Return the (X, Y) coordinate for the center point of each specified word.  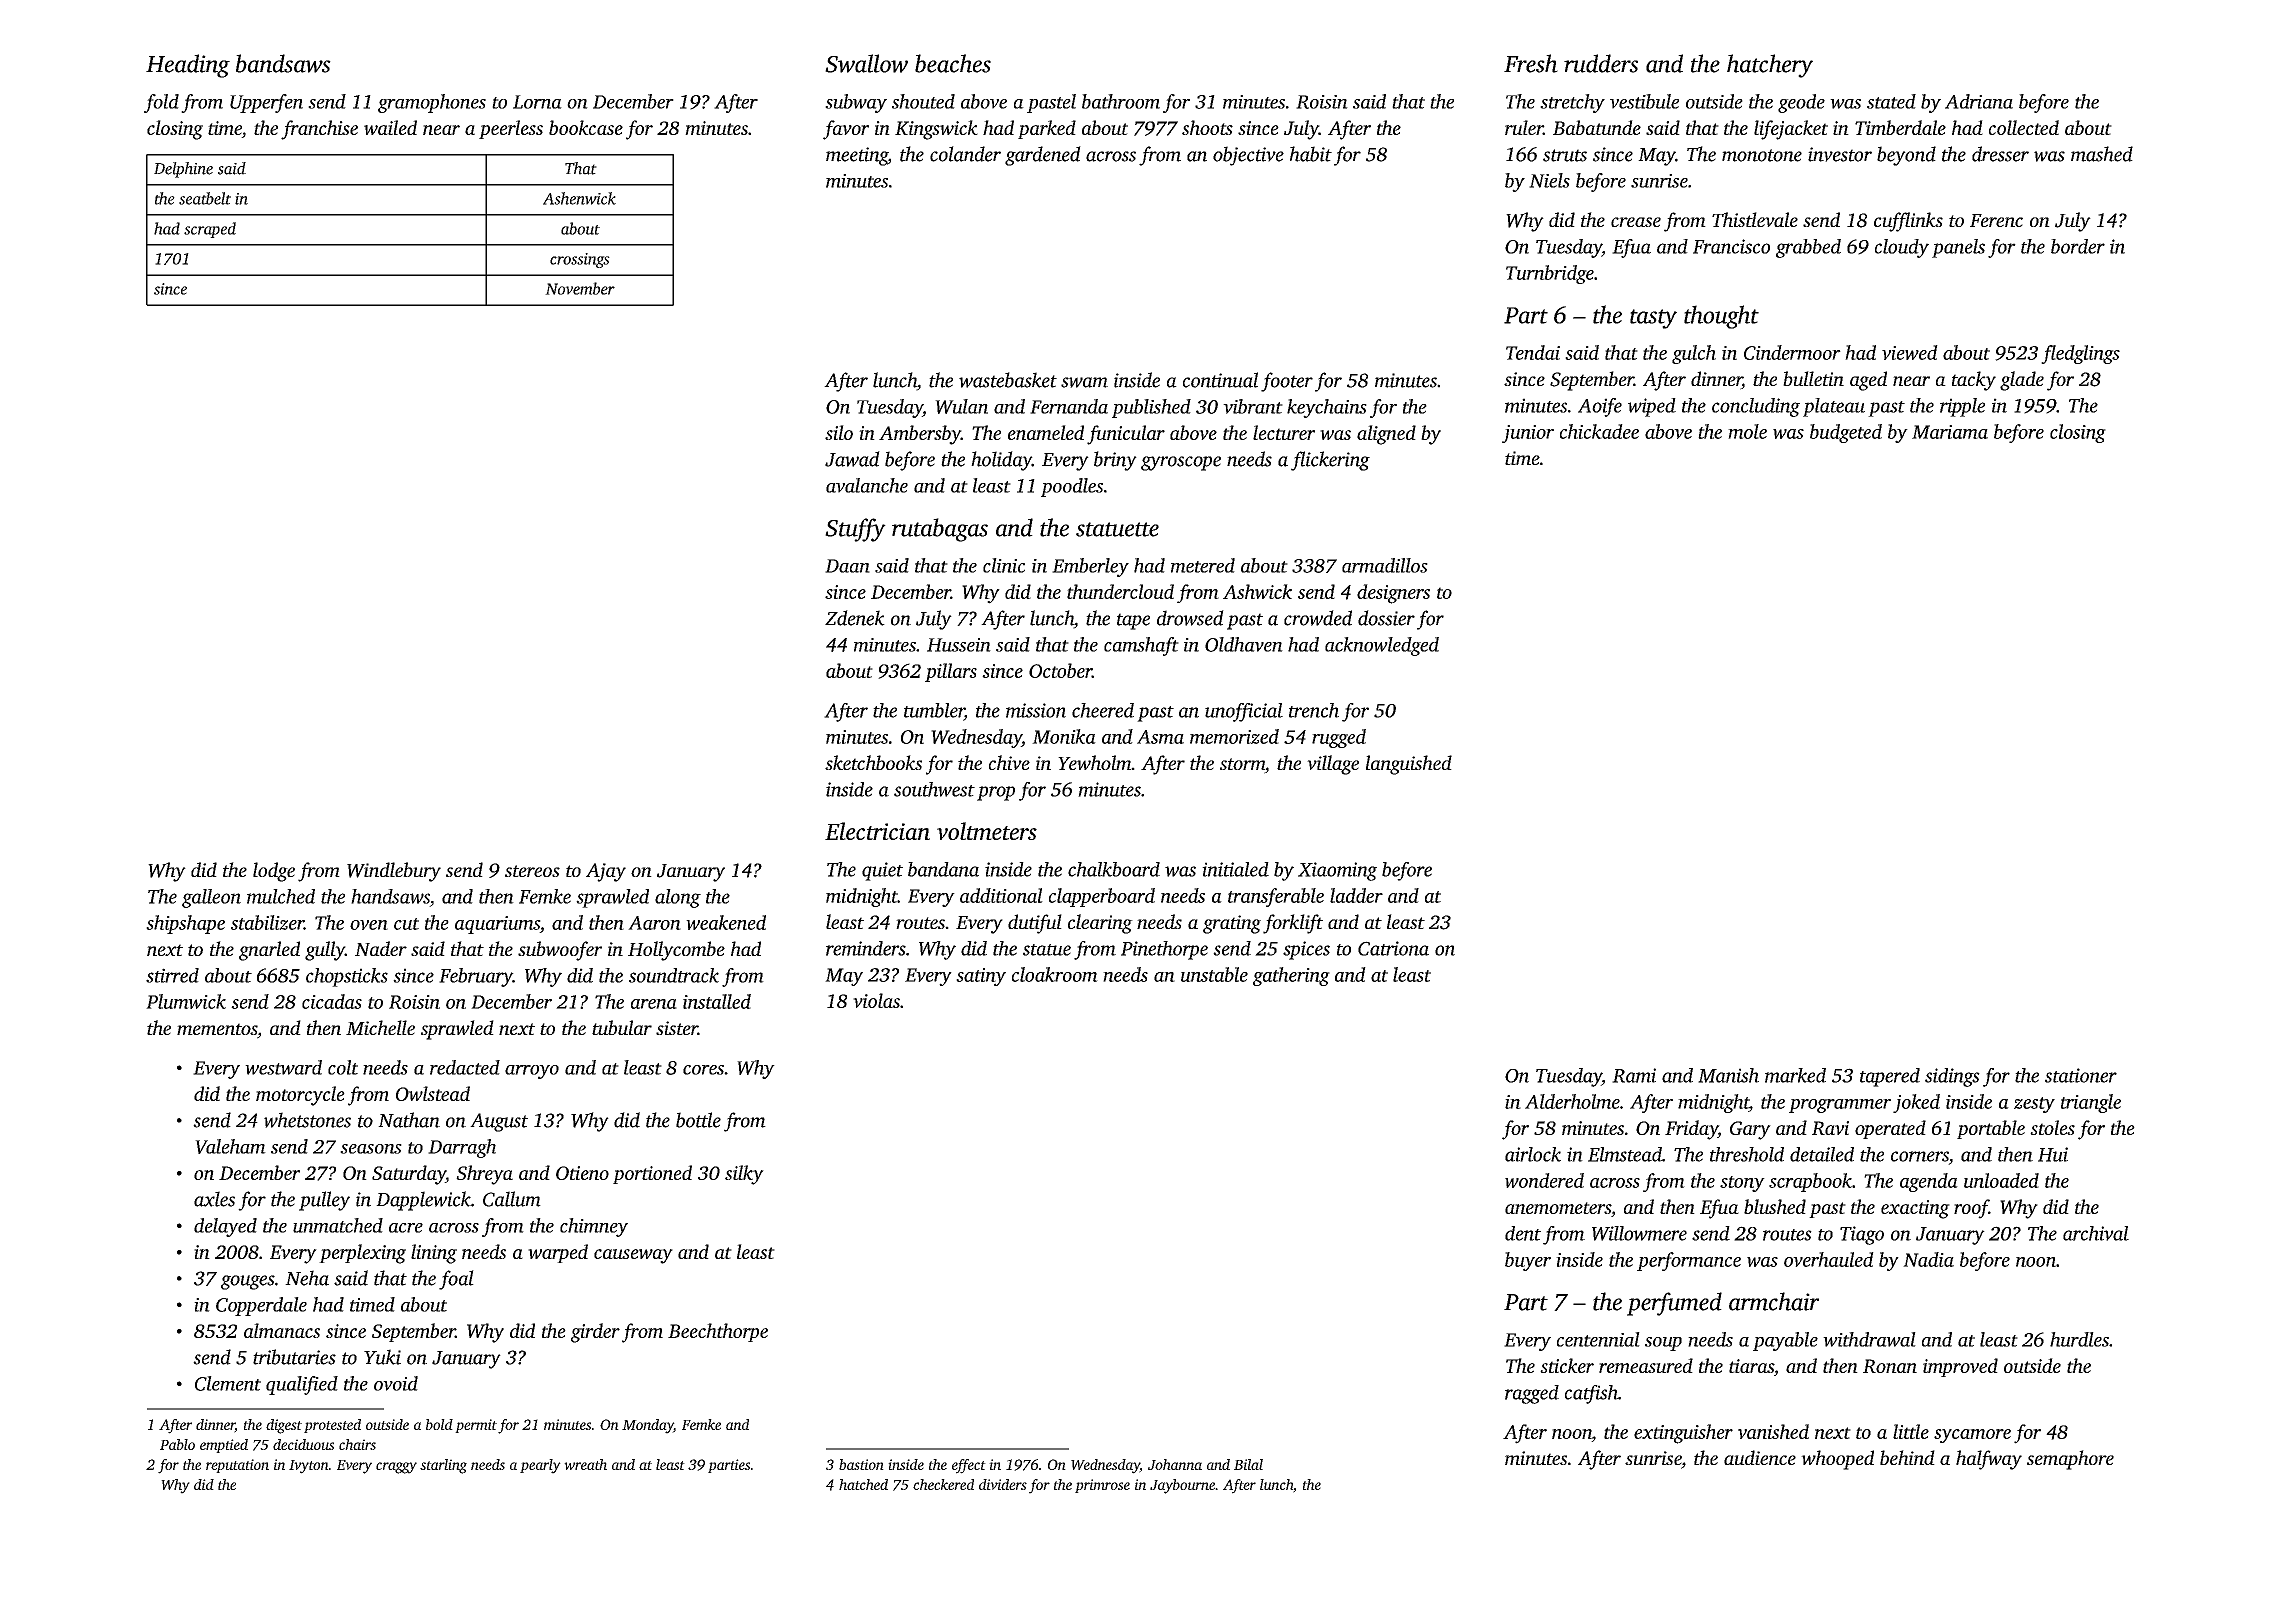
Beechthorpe (718, 1332)
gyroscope (1181, 463)
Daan (847, 566)
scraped (210, 230)
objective (1248, 156)
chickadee (1599, 431)
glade (2022, 381)
